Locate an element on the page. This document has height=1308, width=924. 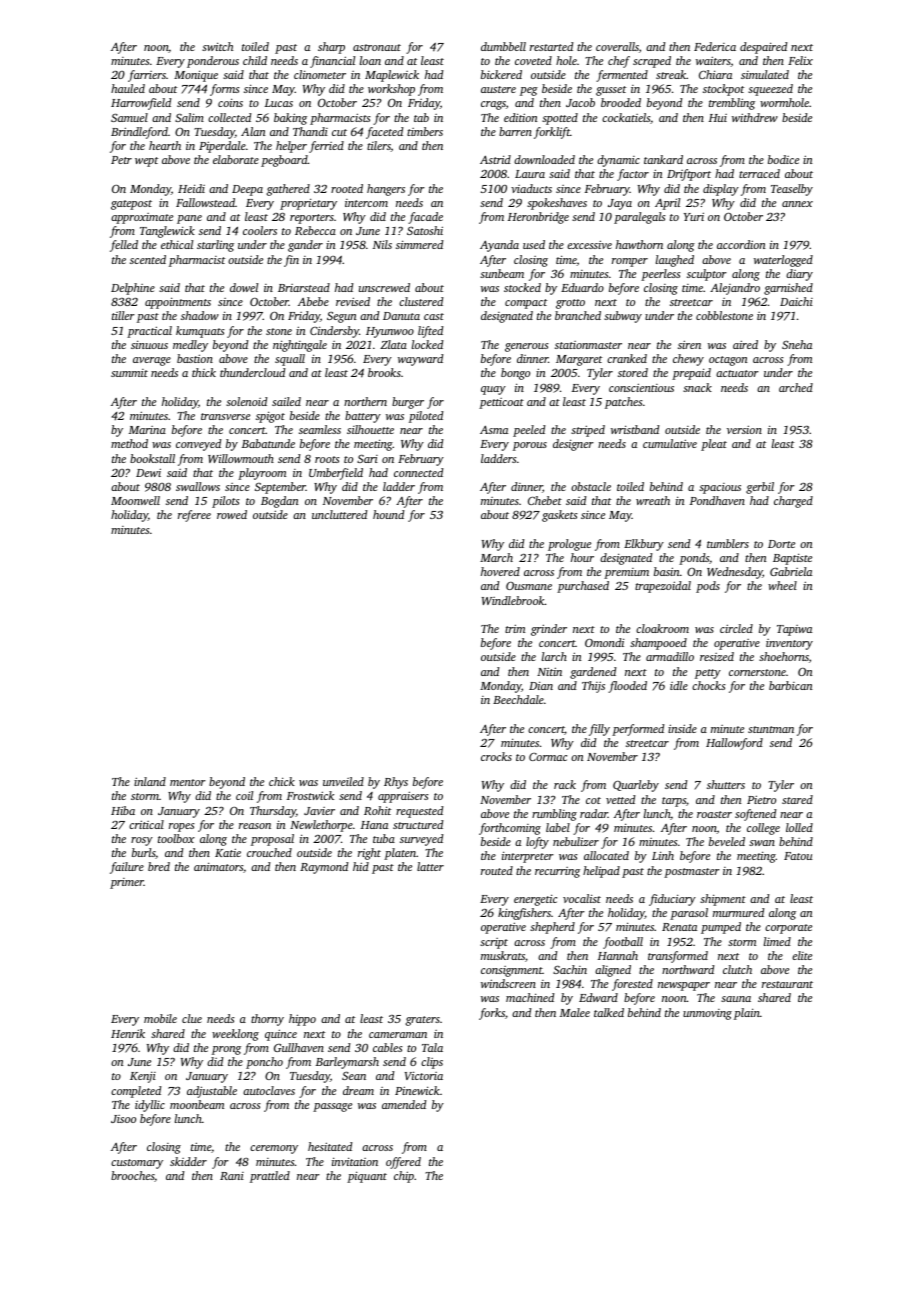
timbers is located at coordinates (425, 131).
